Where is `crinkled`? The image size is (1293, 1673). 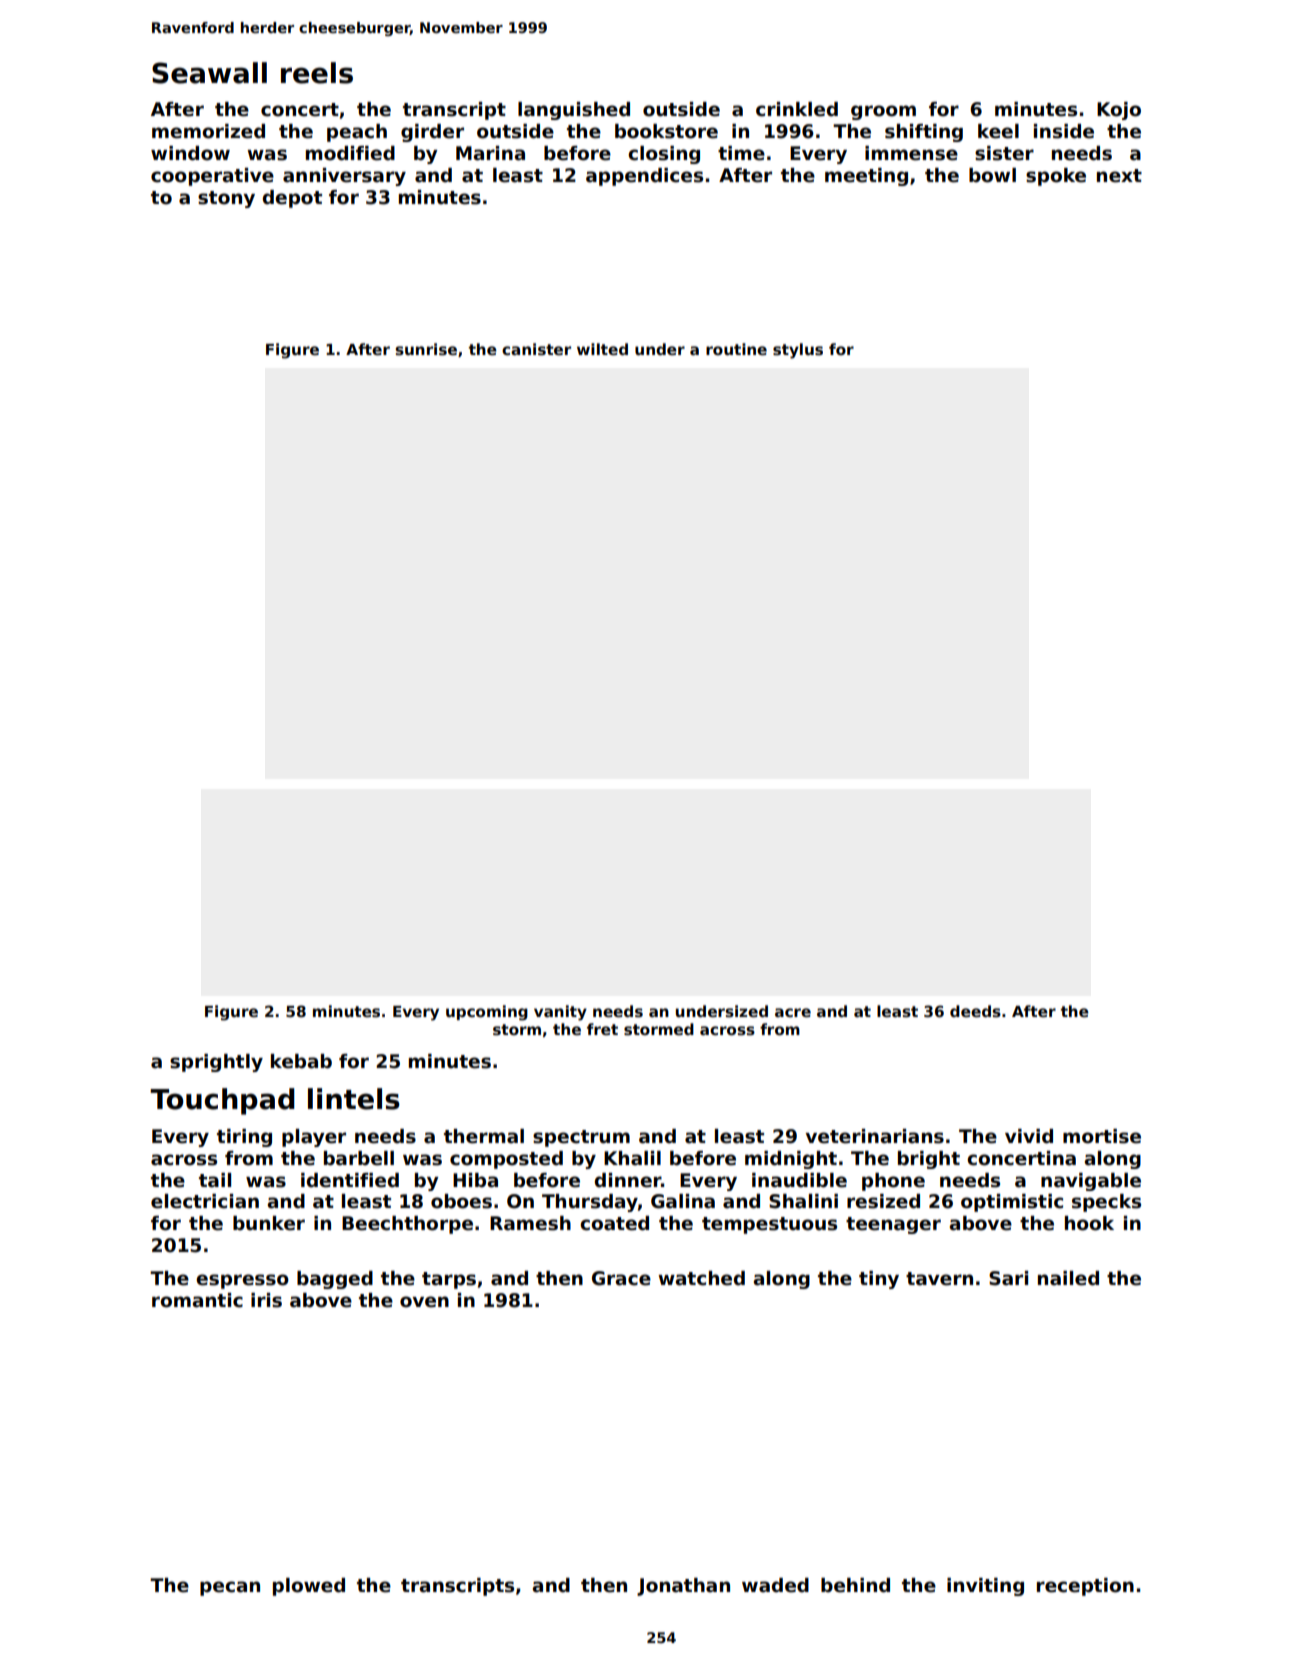
crinkled is located at coordinates (797, 109).
